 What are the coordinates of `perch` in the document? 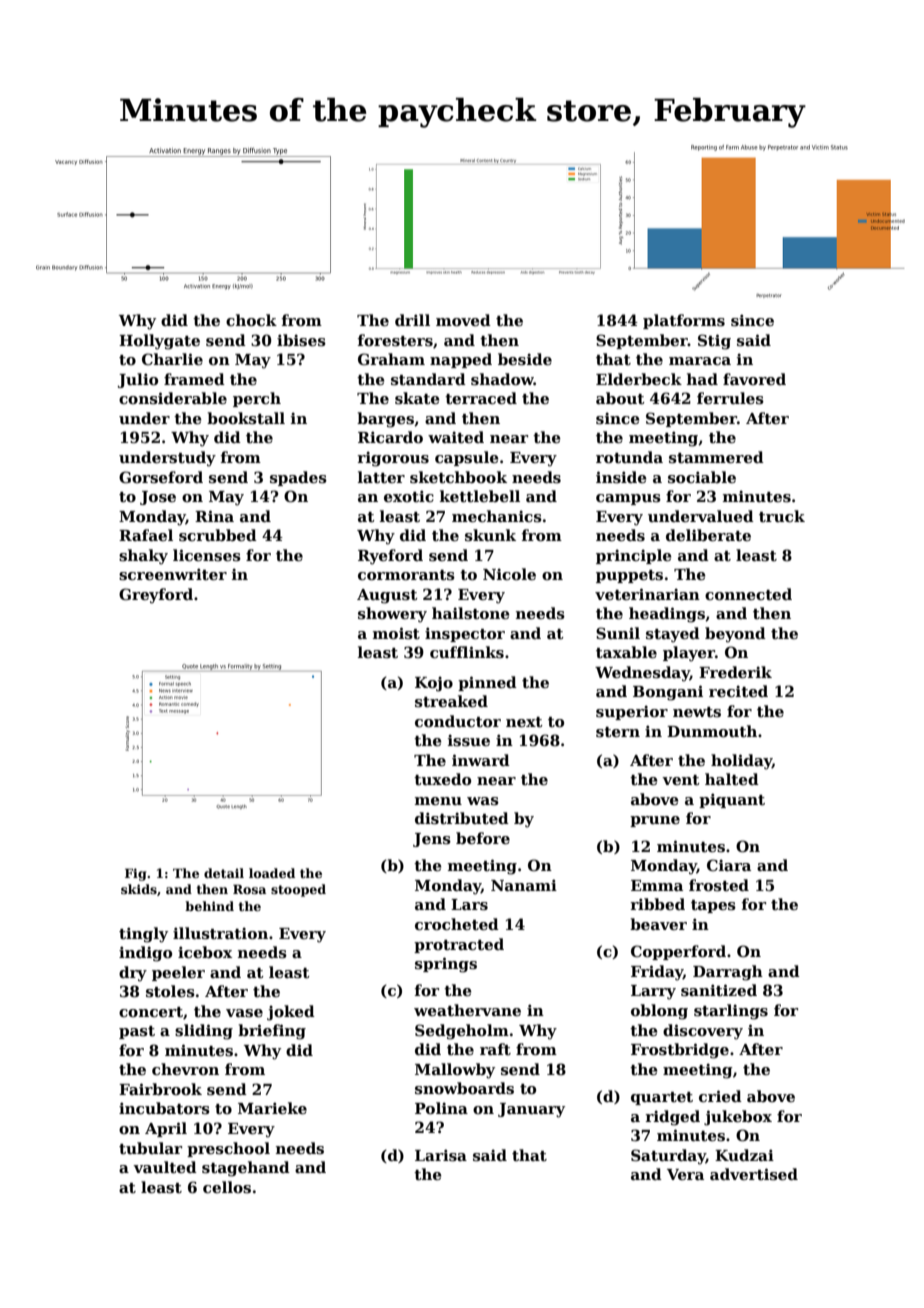 It's located at (257, 399).
